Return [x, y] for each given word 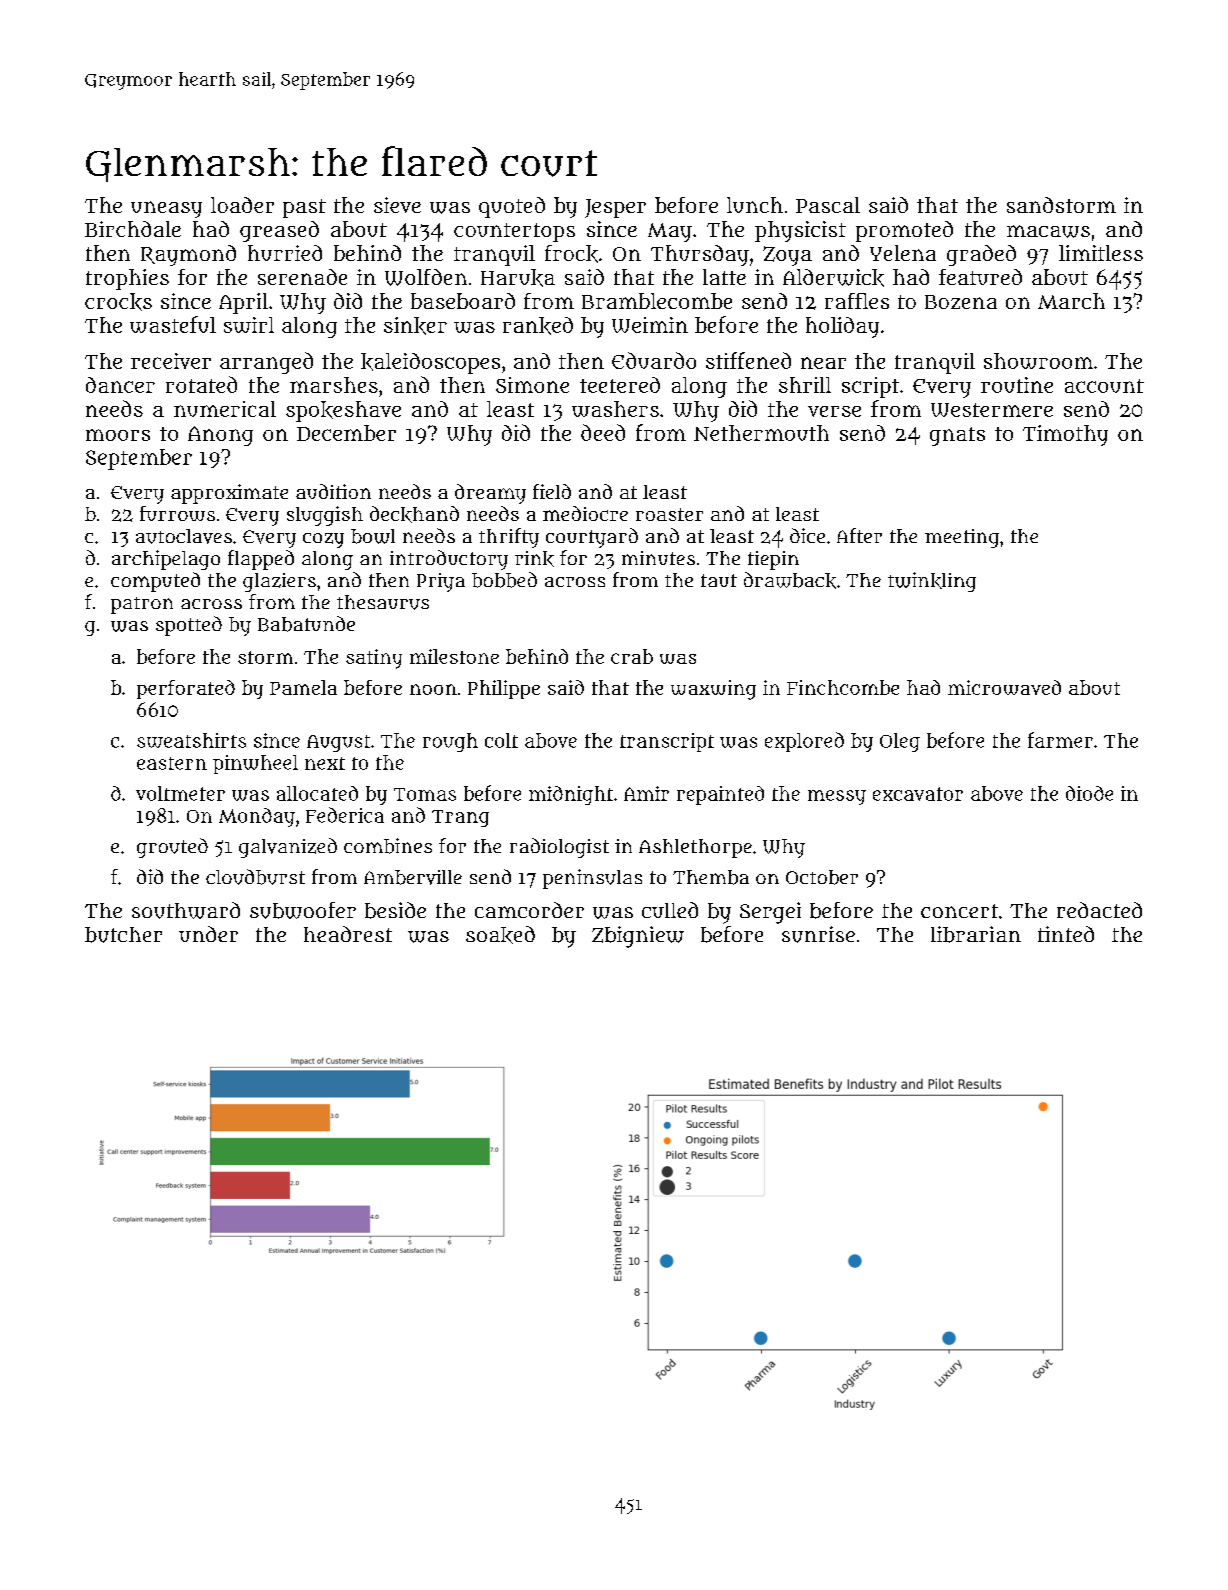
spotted [189, 626]
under [208, 934]
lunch [755, 205]
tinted [1066, 934]
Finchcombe [843, 687]
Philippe [504, 689]
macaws [1048, 231]
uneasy [166, 209]
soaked [500, 935]
